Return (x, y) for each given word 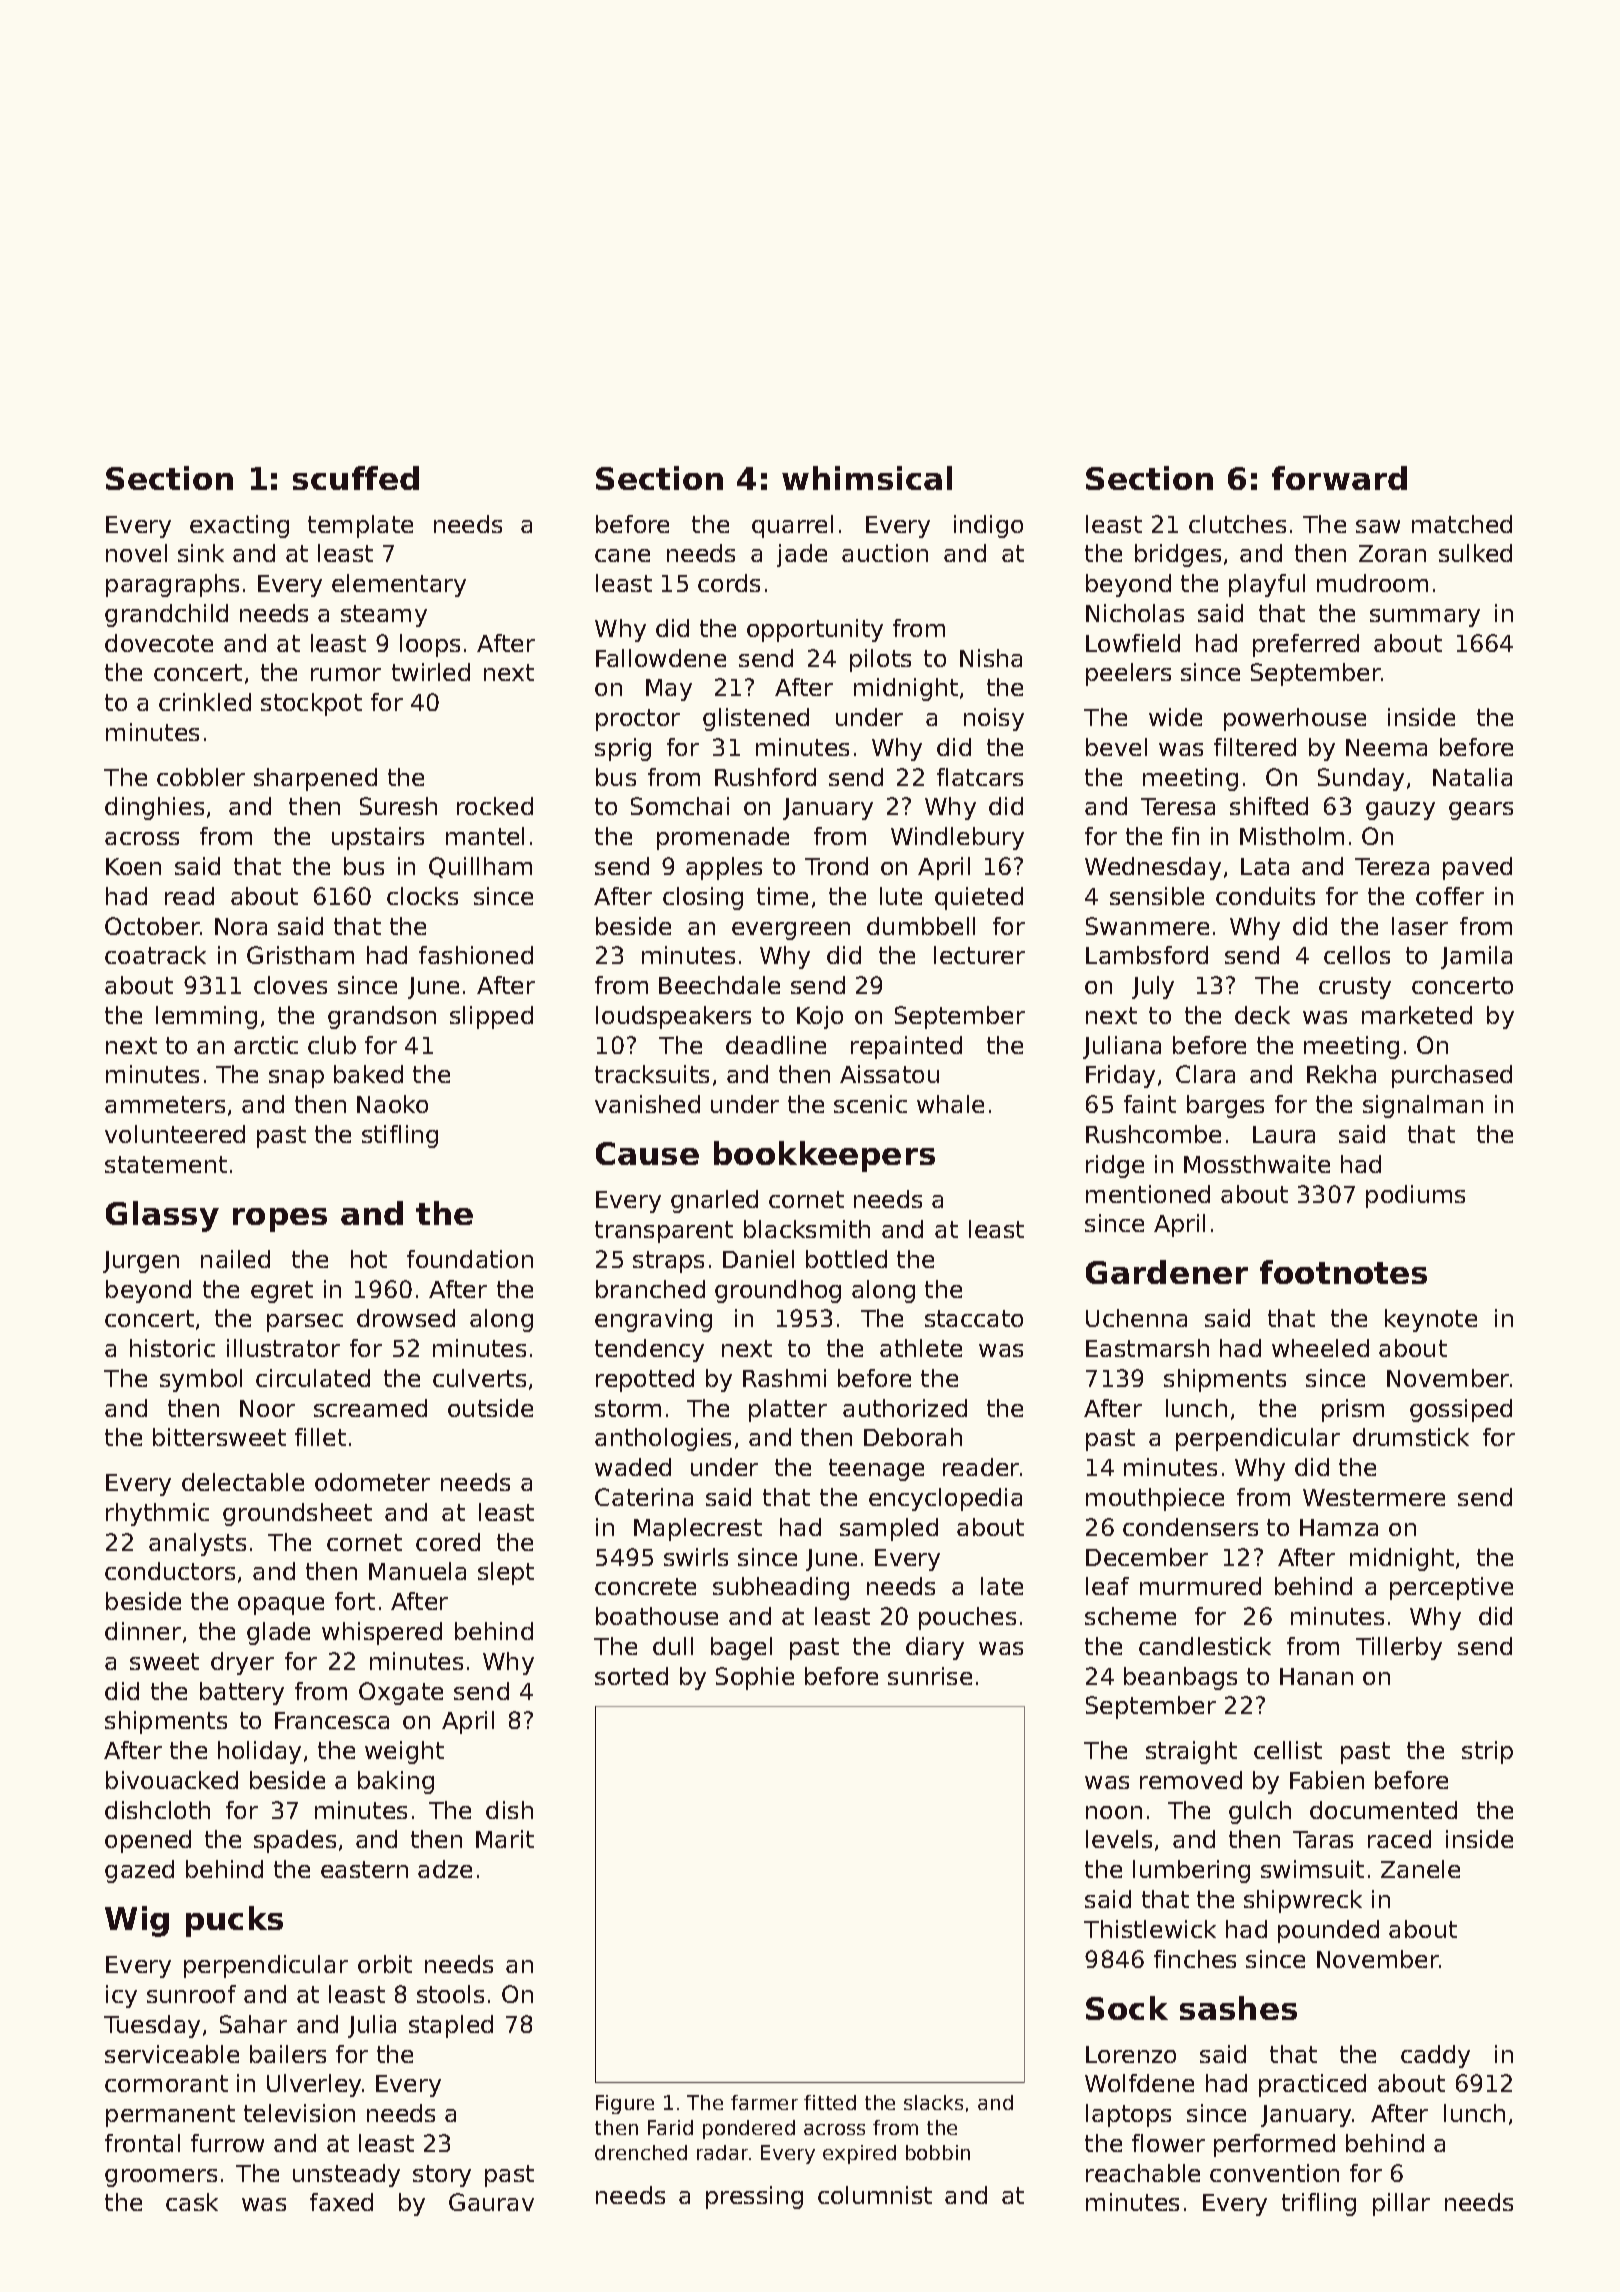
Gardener (1167, 1272)
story (442, 2176)
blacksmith (807, 1229)
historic (172, 1348)
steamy (384, 616)
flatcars (980, 777)
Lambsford (1147, 955)
